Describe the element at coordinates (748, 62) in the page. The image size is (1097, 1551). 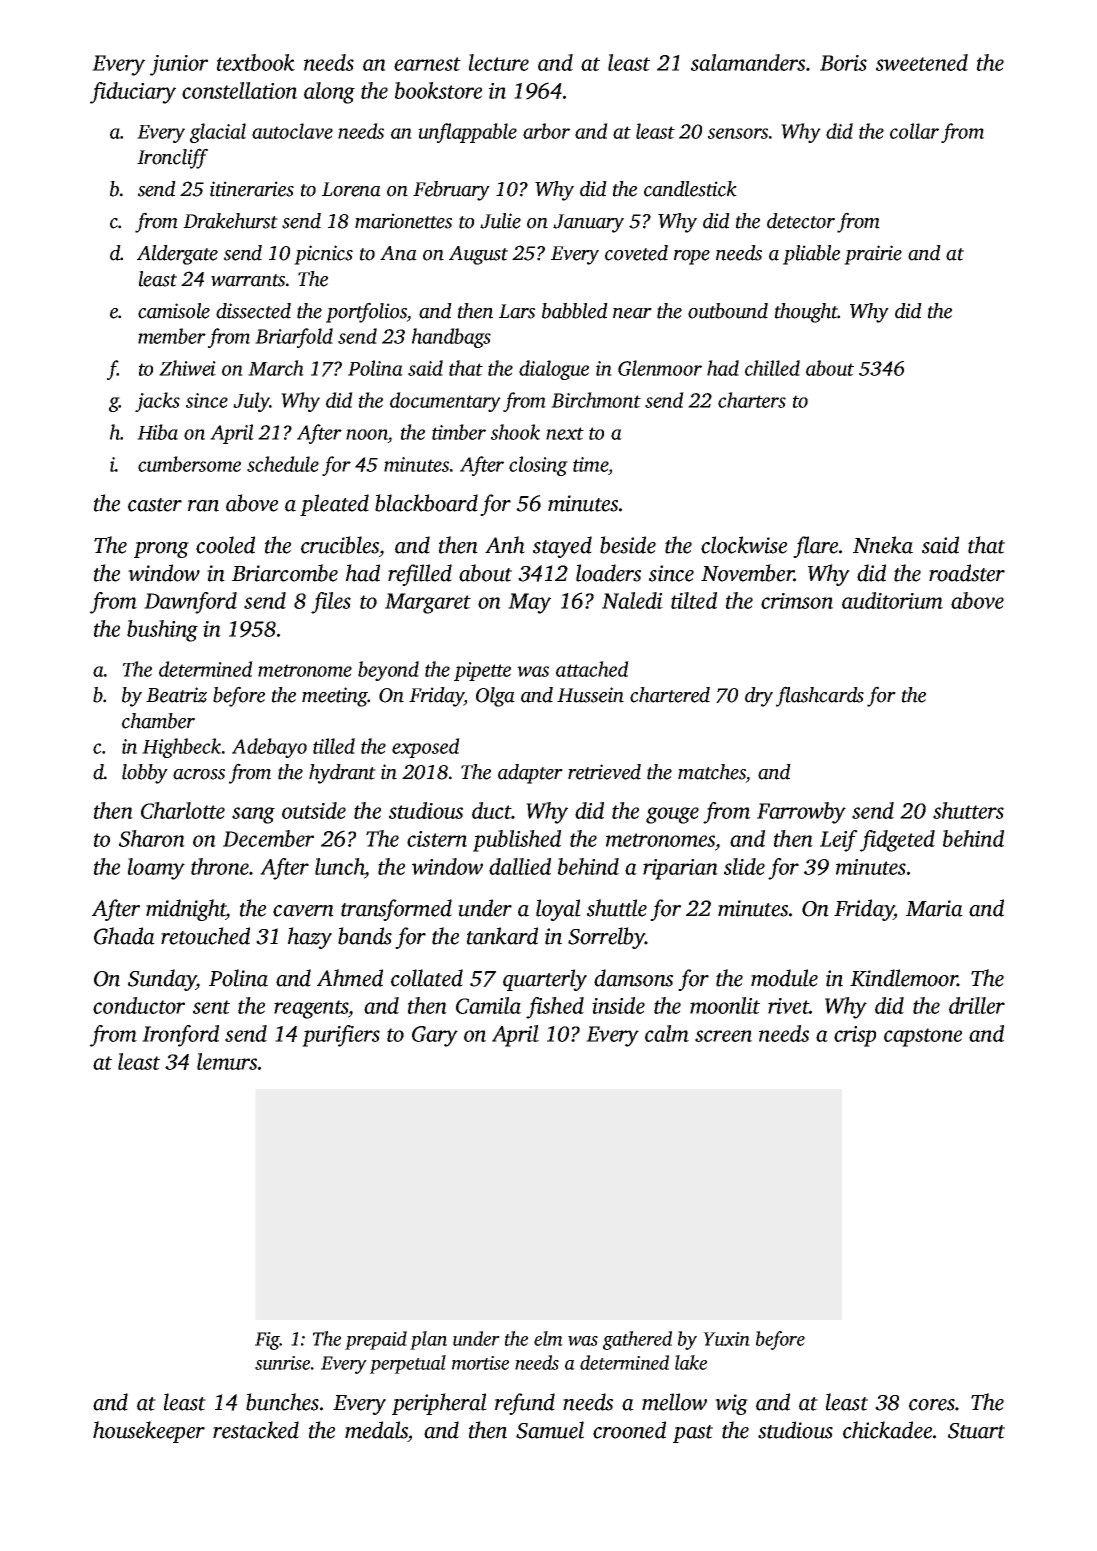
I see `salamanders` at that location.
